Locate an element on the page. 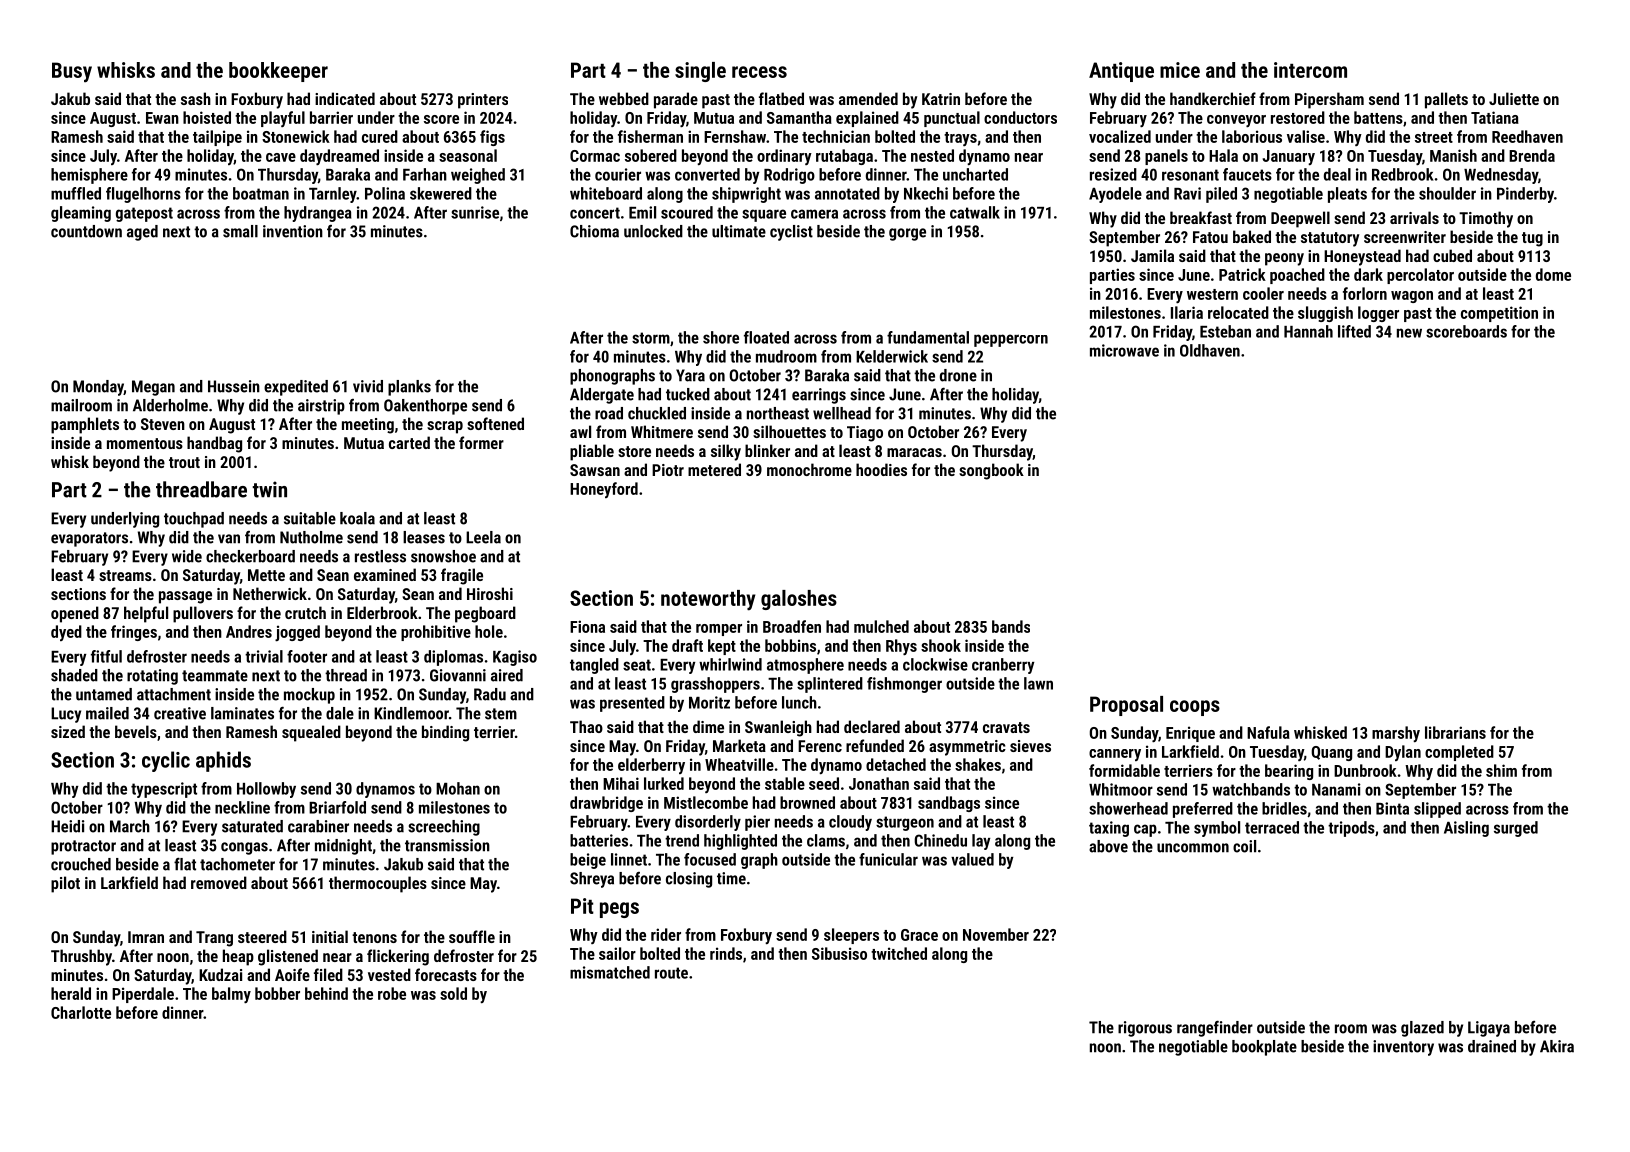 The image size is (1630, 1152). Manish is located at coordinates (1453, 155).
